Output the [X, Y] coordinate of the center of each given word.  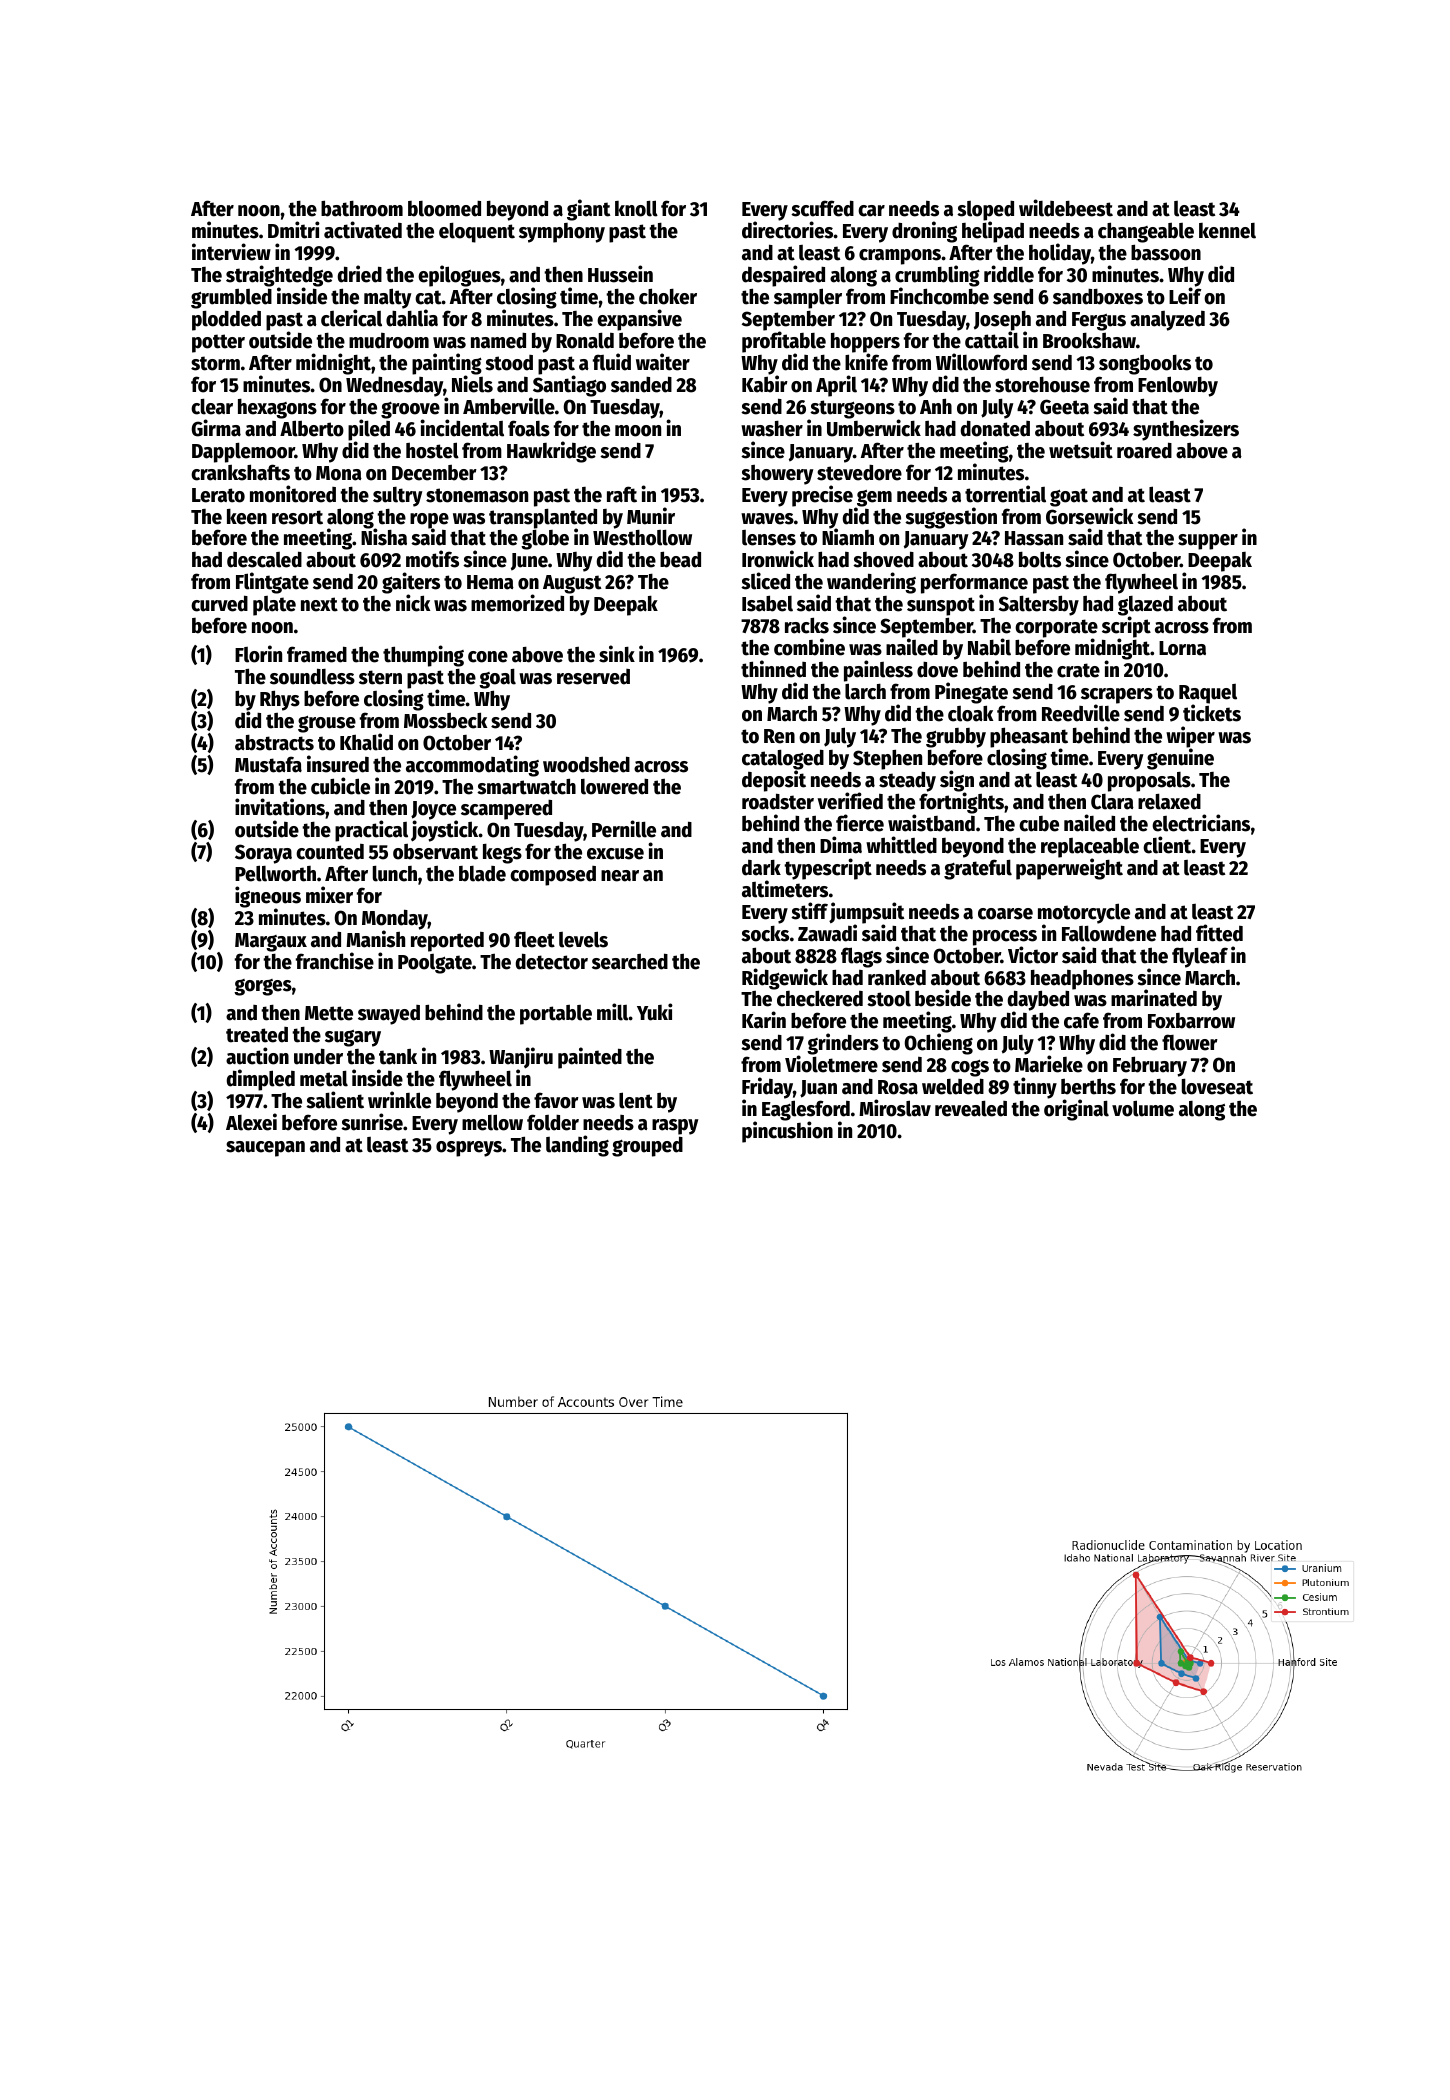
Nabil [989, 647]
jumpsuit [866, 913]
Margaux [271, 942]
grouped [647, 1146]
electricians [1201, 823]
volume [1143, 1108]
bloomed [444, 209]
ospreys [469, 1149]
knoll [636, 208]
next [319, 604]
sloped [985, 211]
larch [865, 691]
